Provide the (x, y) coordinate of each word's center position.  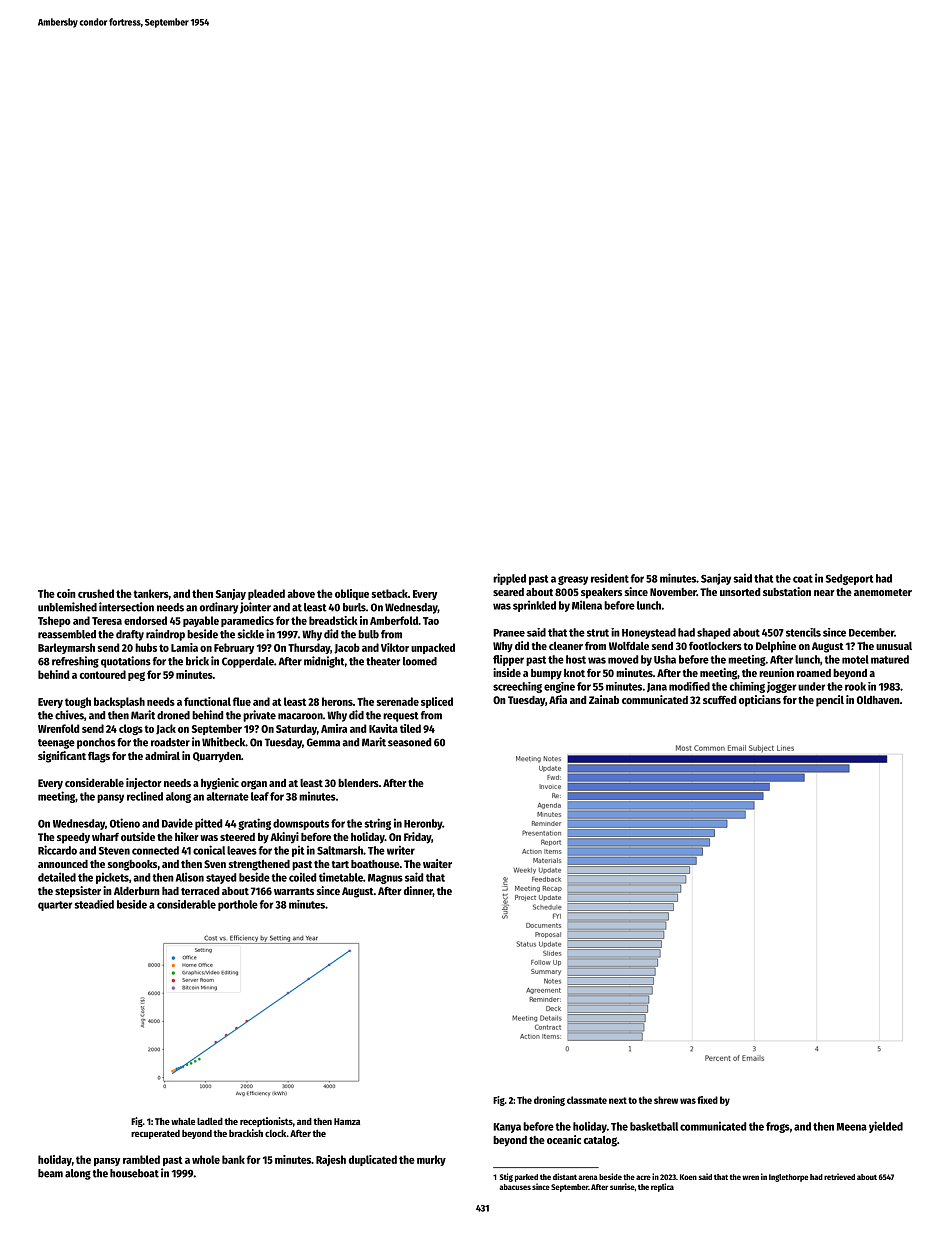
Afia (558, 699)
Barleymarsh (66, 648)
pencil (830, 701)
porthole (238, 905)
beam (50, 1173)
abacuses (515, 1187)
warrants (294, 891)
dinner (418, 891)
